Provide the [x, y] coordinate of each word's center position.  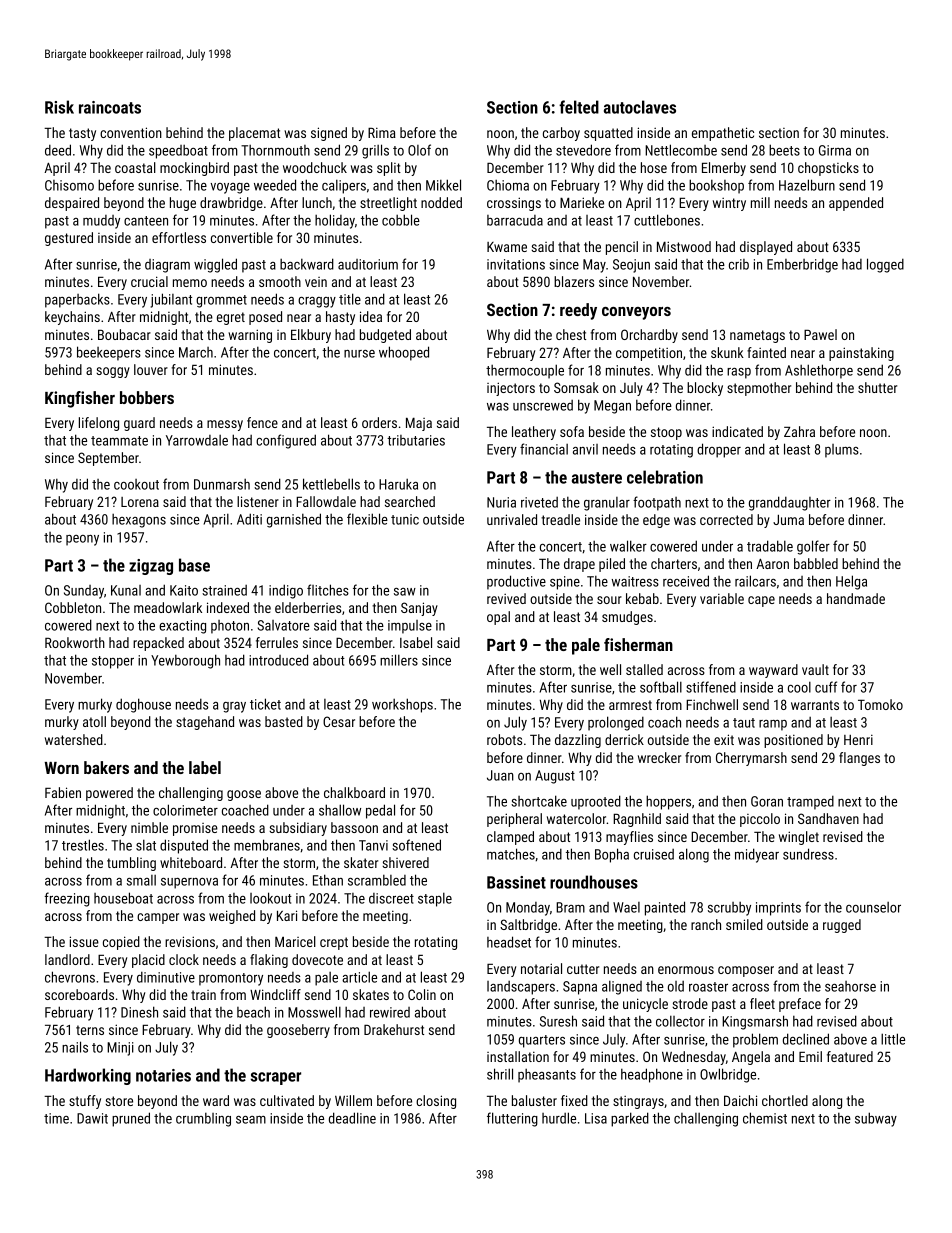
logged [885, 265]
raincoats [110, 107]
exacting [182, 627]
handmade [856, 598]
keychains [72, 318]
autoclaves [640, 107]
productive [516, 582]
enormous [686, 970]
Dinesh [139, 1012]
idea [371, 316]
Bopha [612, 855]
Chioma [508, 185]
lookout [271, 898]
